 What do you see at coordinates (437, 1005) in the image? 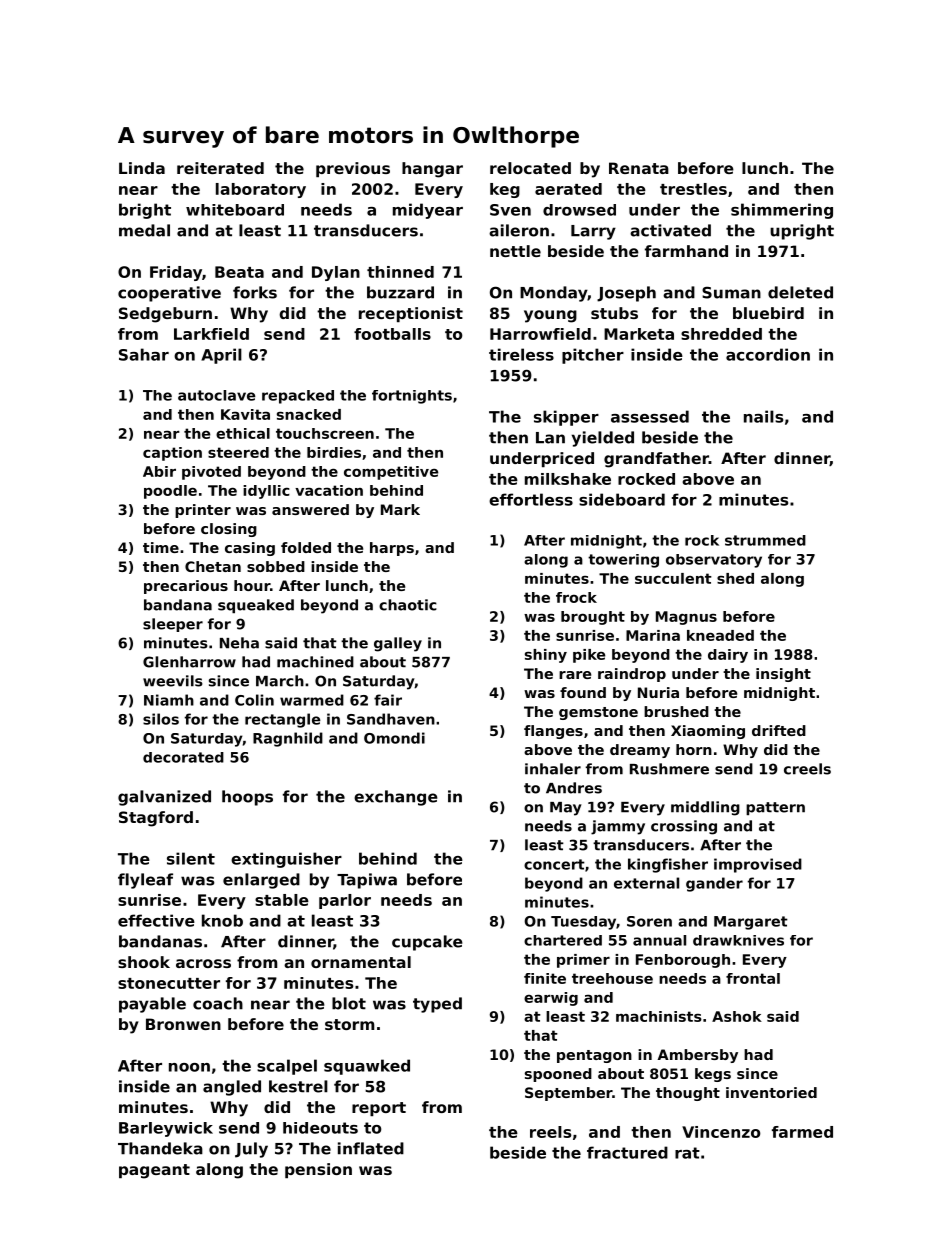
I see `typed` at bounding box center [437, 1005].
